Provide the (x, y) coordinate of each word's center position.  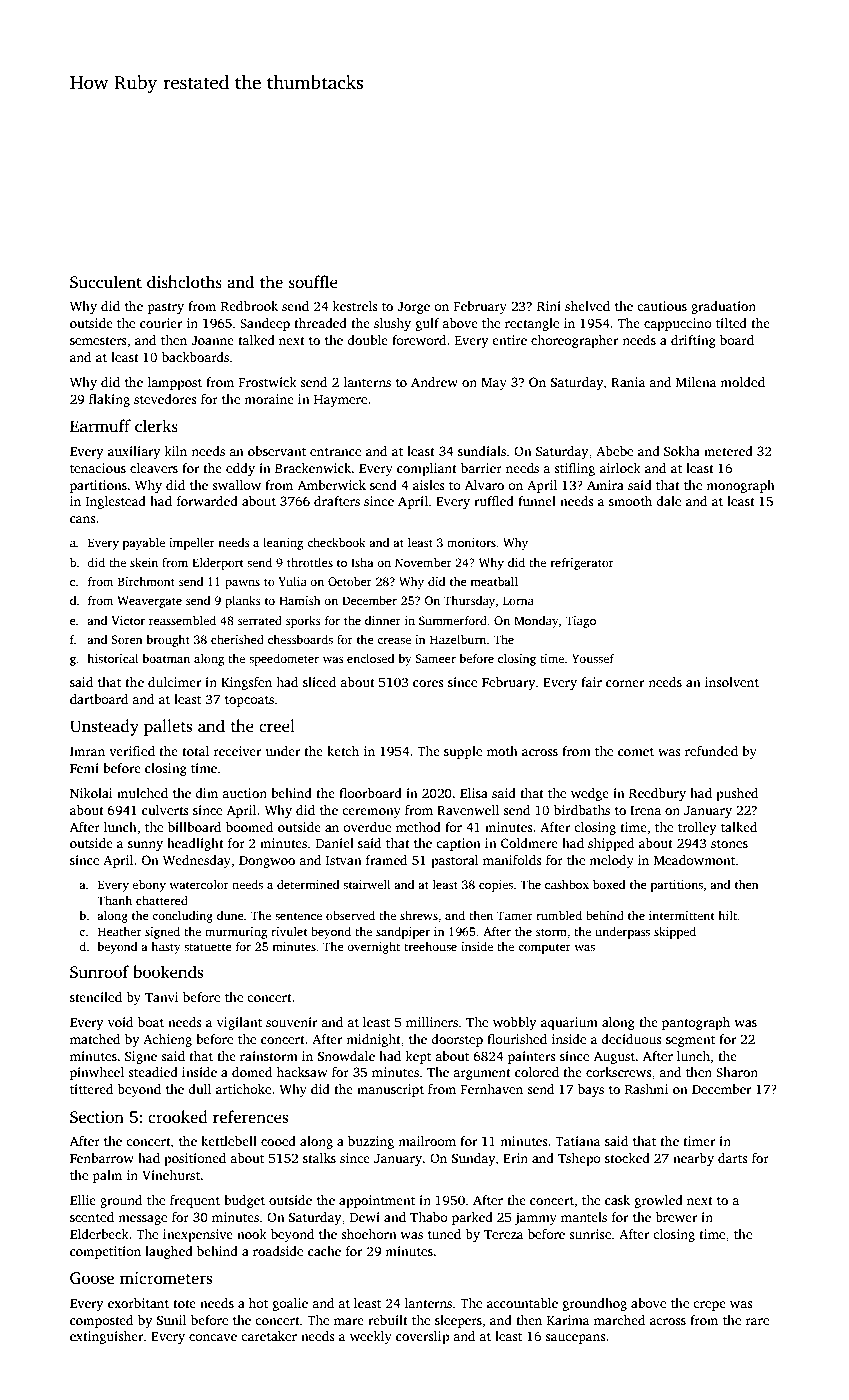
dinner (383, 620)
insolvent (732, 682)
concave (213, 1337)
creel (277, 726)
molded (742, 382)
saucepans (575, 1339)
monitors (471, 542)
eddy (240, 469)
